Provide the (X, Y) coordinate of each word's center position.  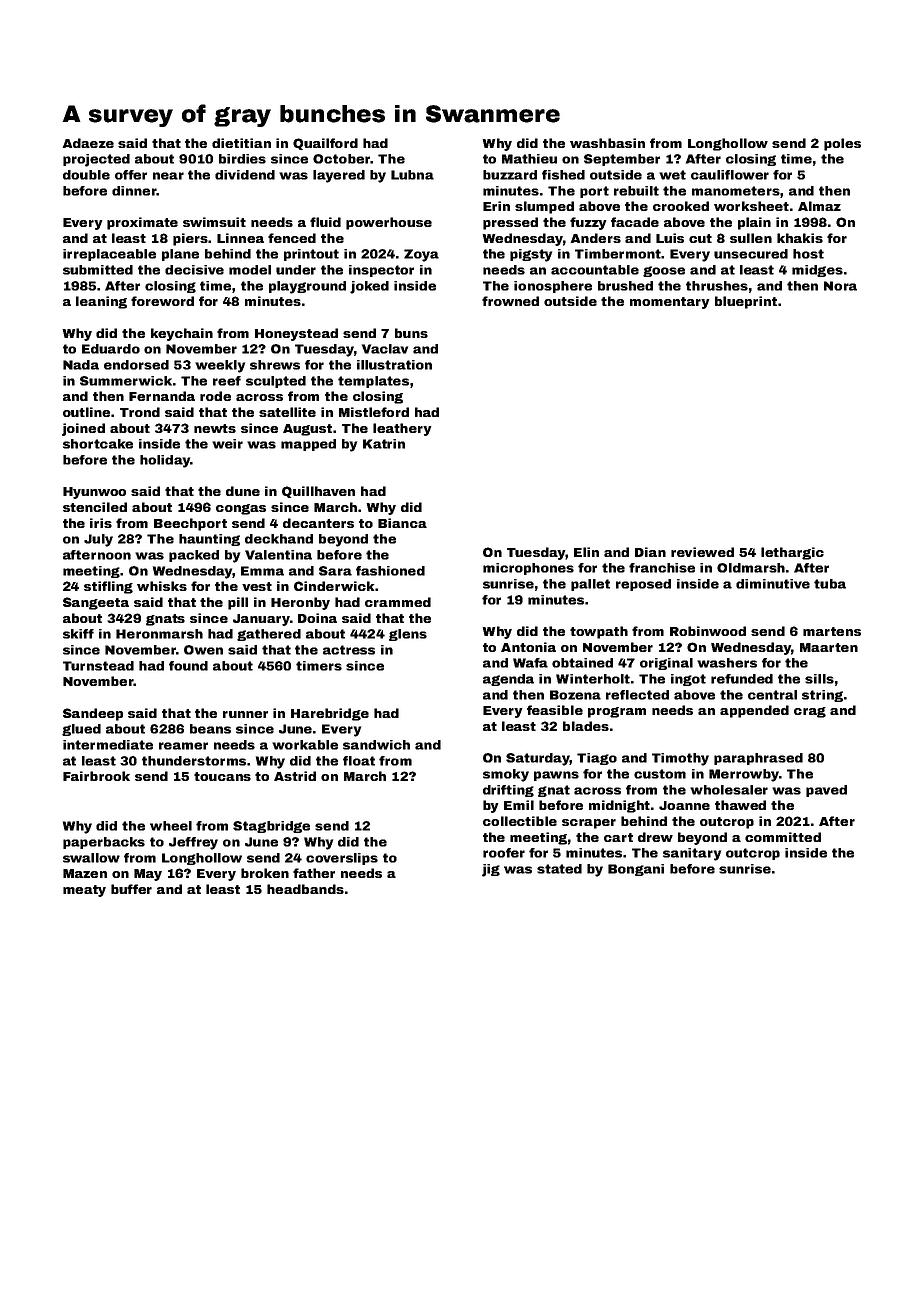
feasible (555, 710)
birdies (242, 159)
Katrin (384, 444)
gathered (269, 635)
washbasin (607, 143)
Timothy (680, 759)
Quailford (325, 144)
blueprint (746, 302)
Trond (140, 412)
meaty (84, 891)
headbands (305, 889)
